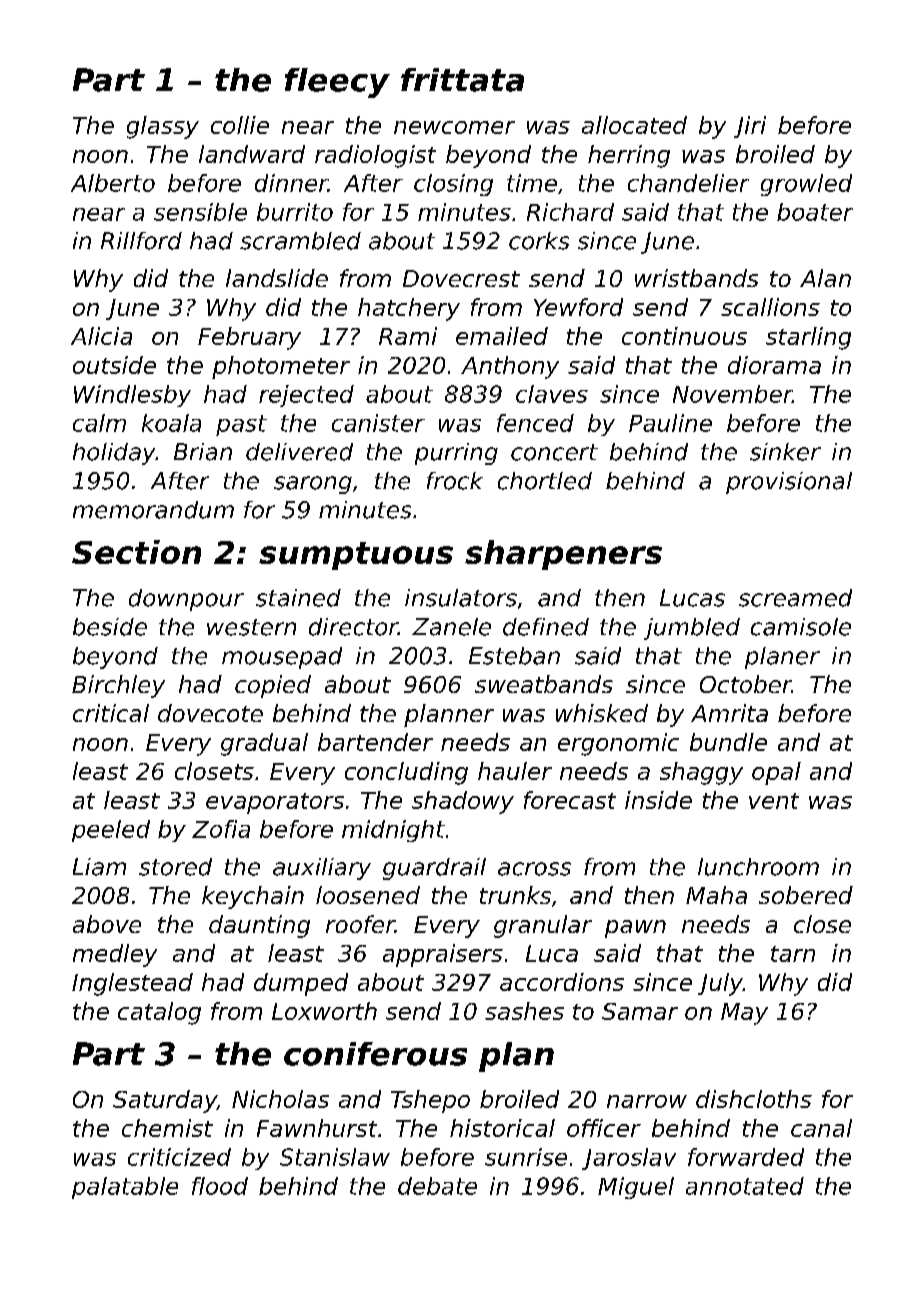  Describe the element at coordinates (210, 713) in the document. I see `dovecote` at that location.
